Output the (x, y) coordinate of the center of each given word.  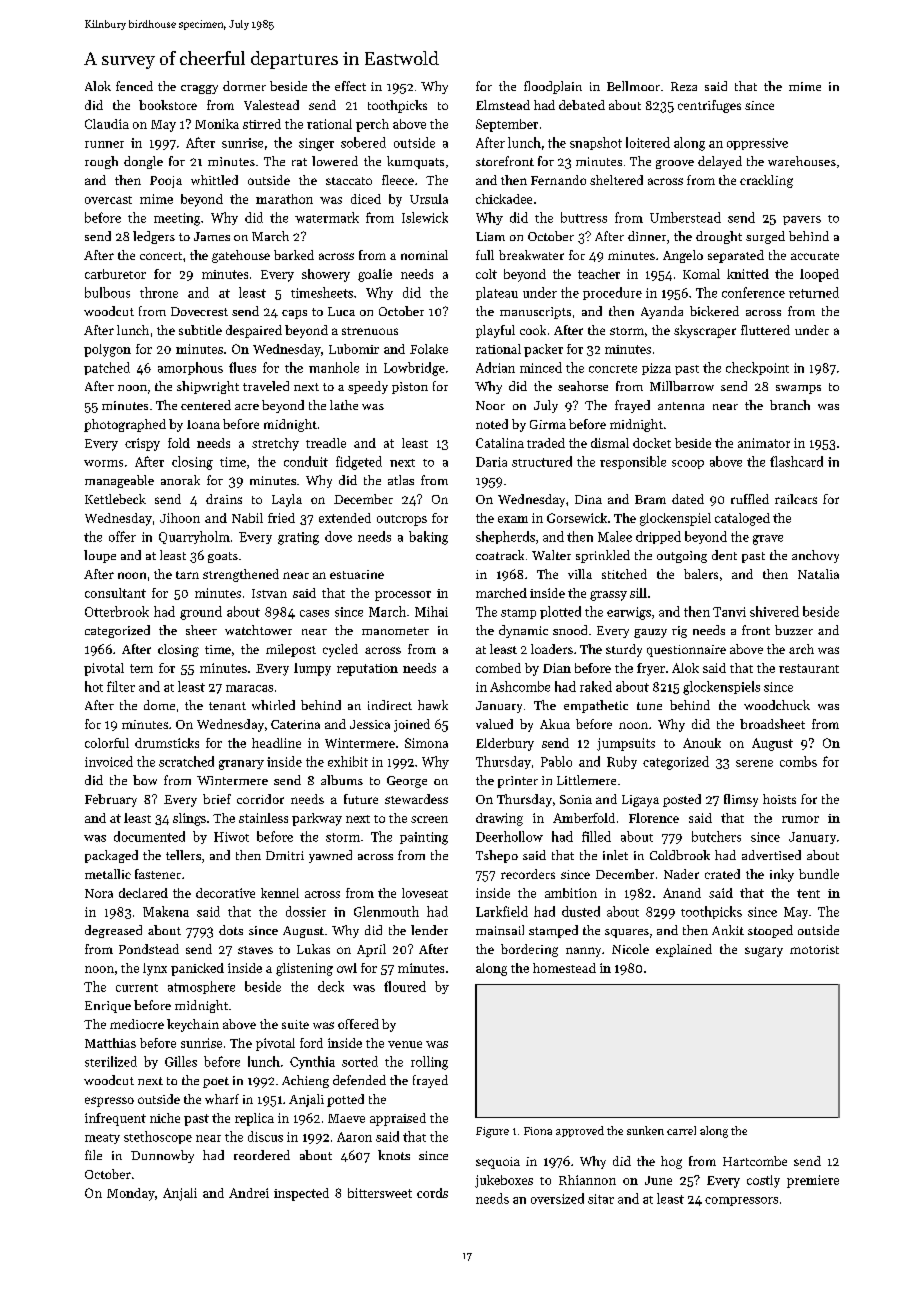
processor (403, 596)
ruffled (750, 499)
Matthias (110, 1043)
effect (350, 86)
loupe (100, 556)
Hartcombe (755, 1161)
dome (159, 705)
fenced (134, 86)
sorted (360, 1061)
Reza (684, 86)
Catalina (500, 443)
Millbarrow (682, 386)
